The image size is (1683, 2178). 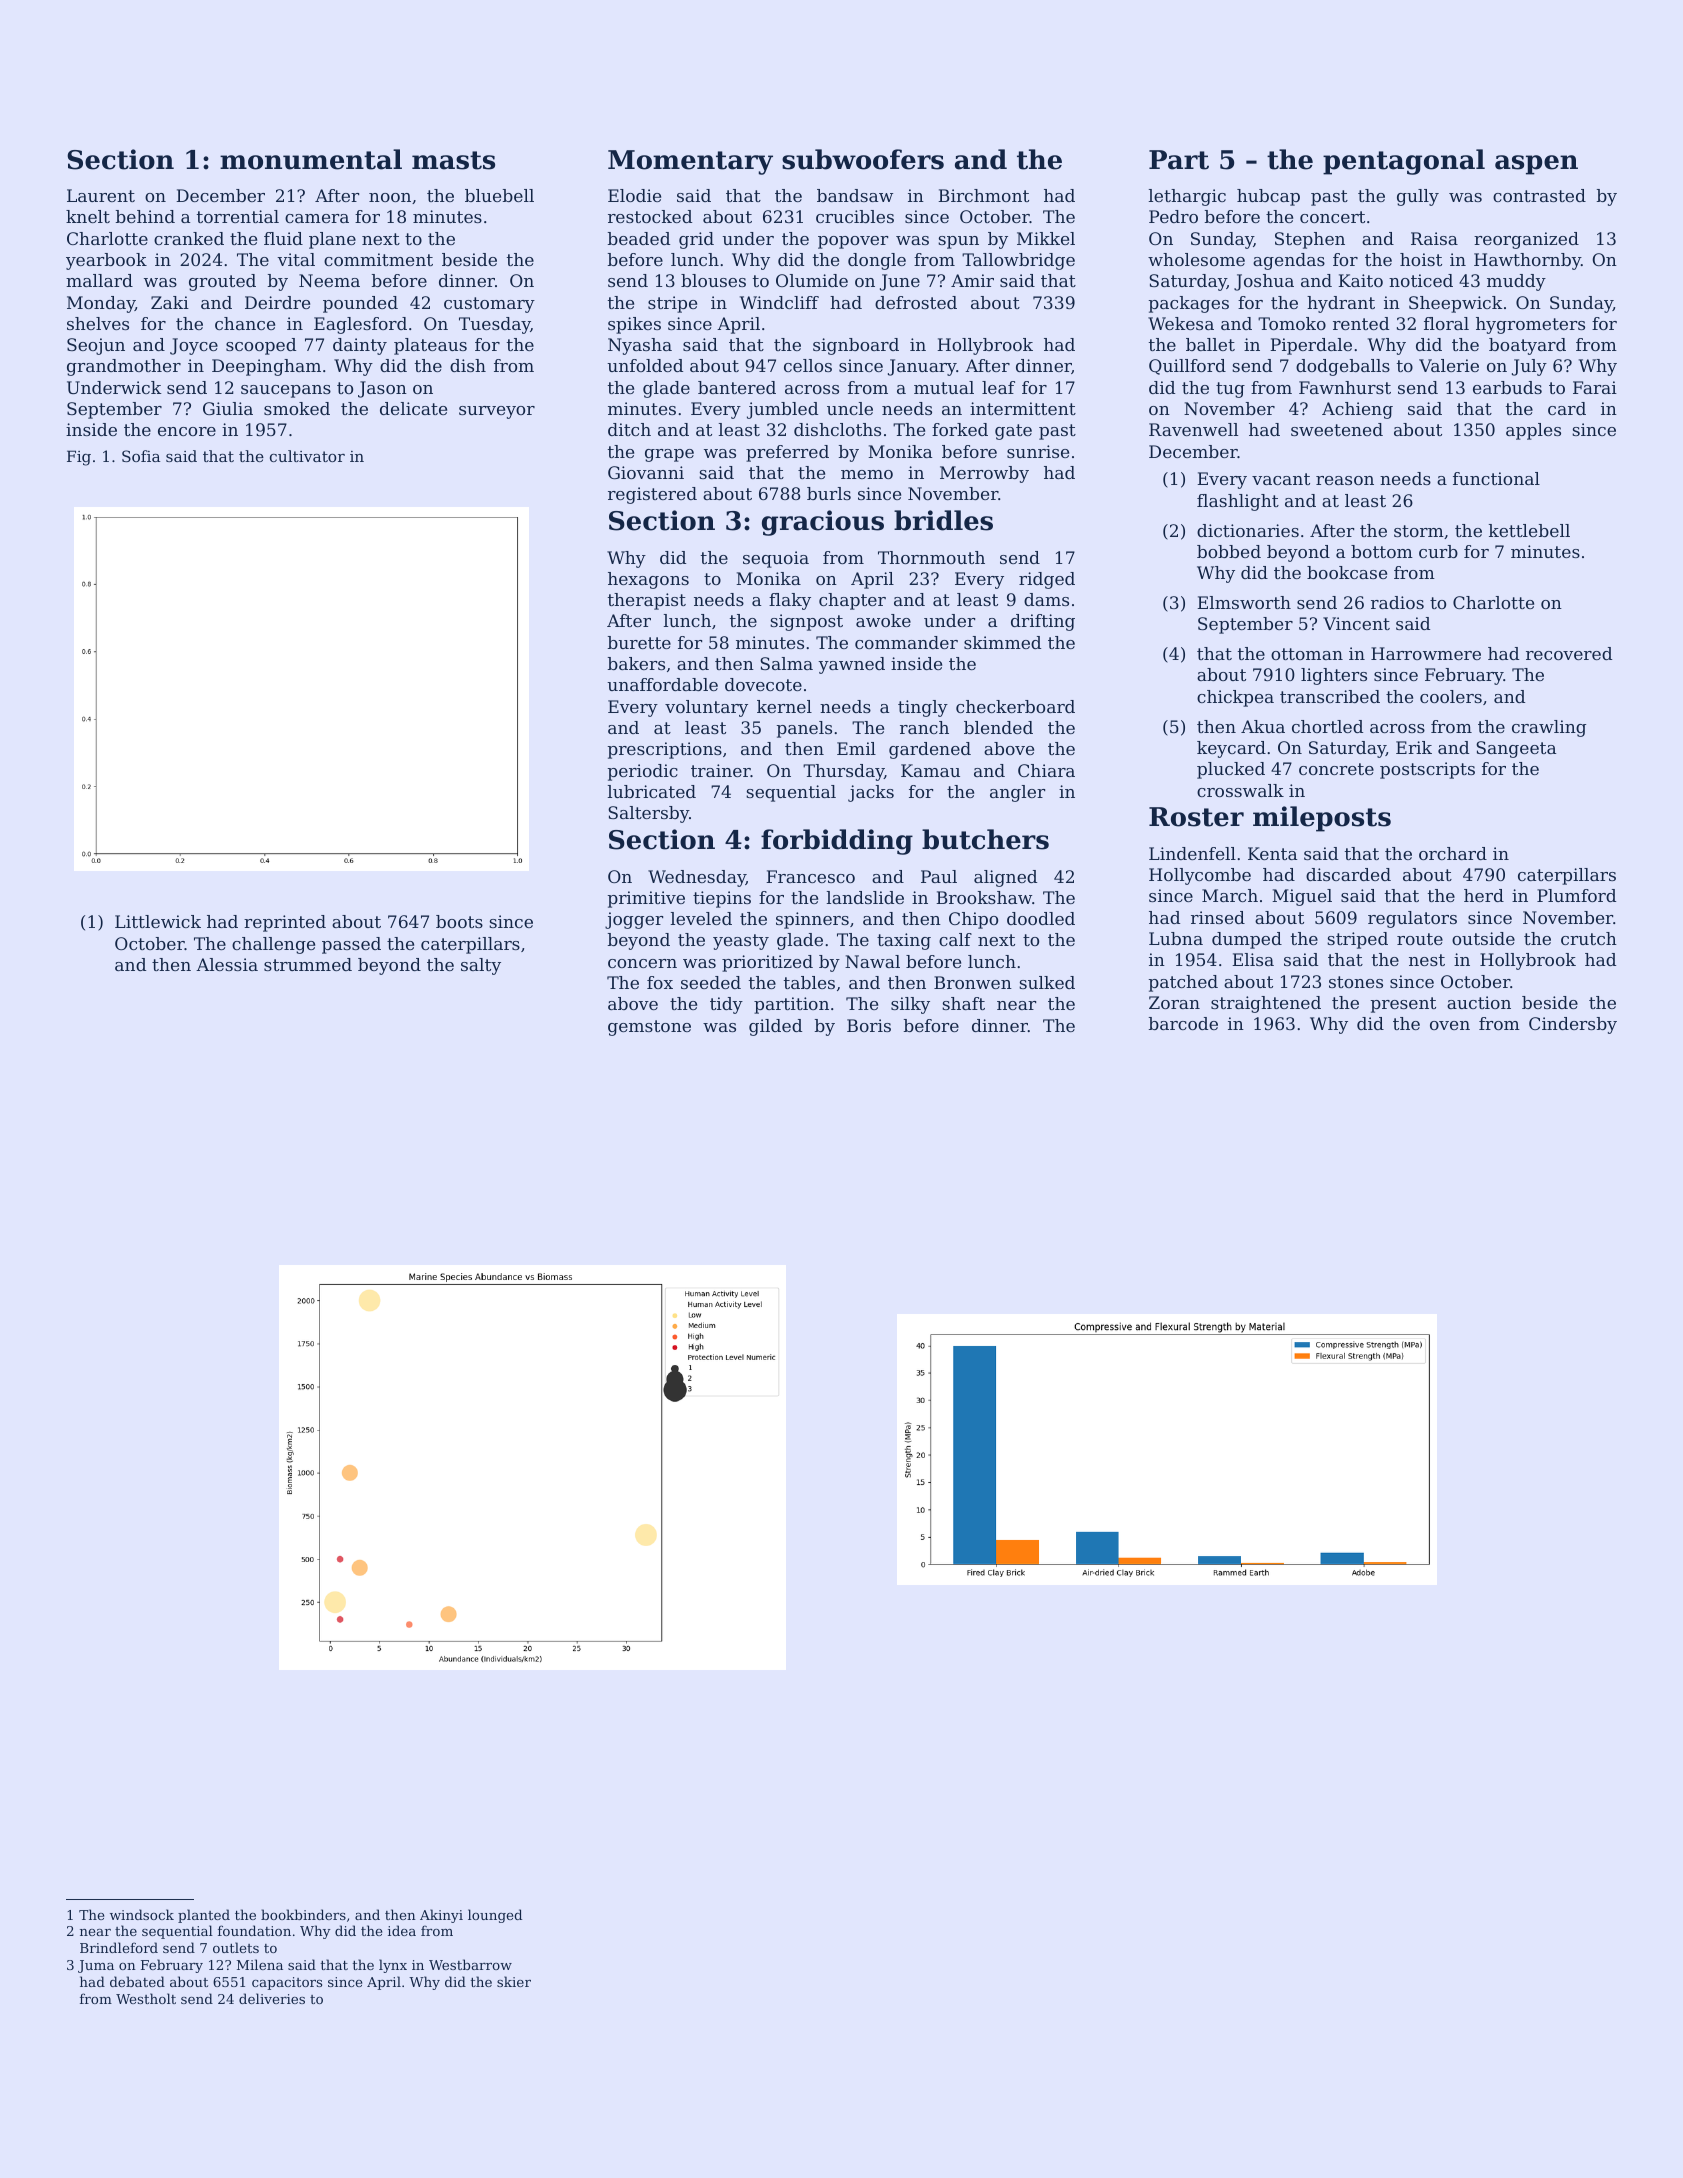 I want to click on Cindersby, so click(x=1573, y=1025).
